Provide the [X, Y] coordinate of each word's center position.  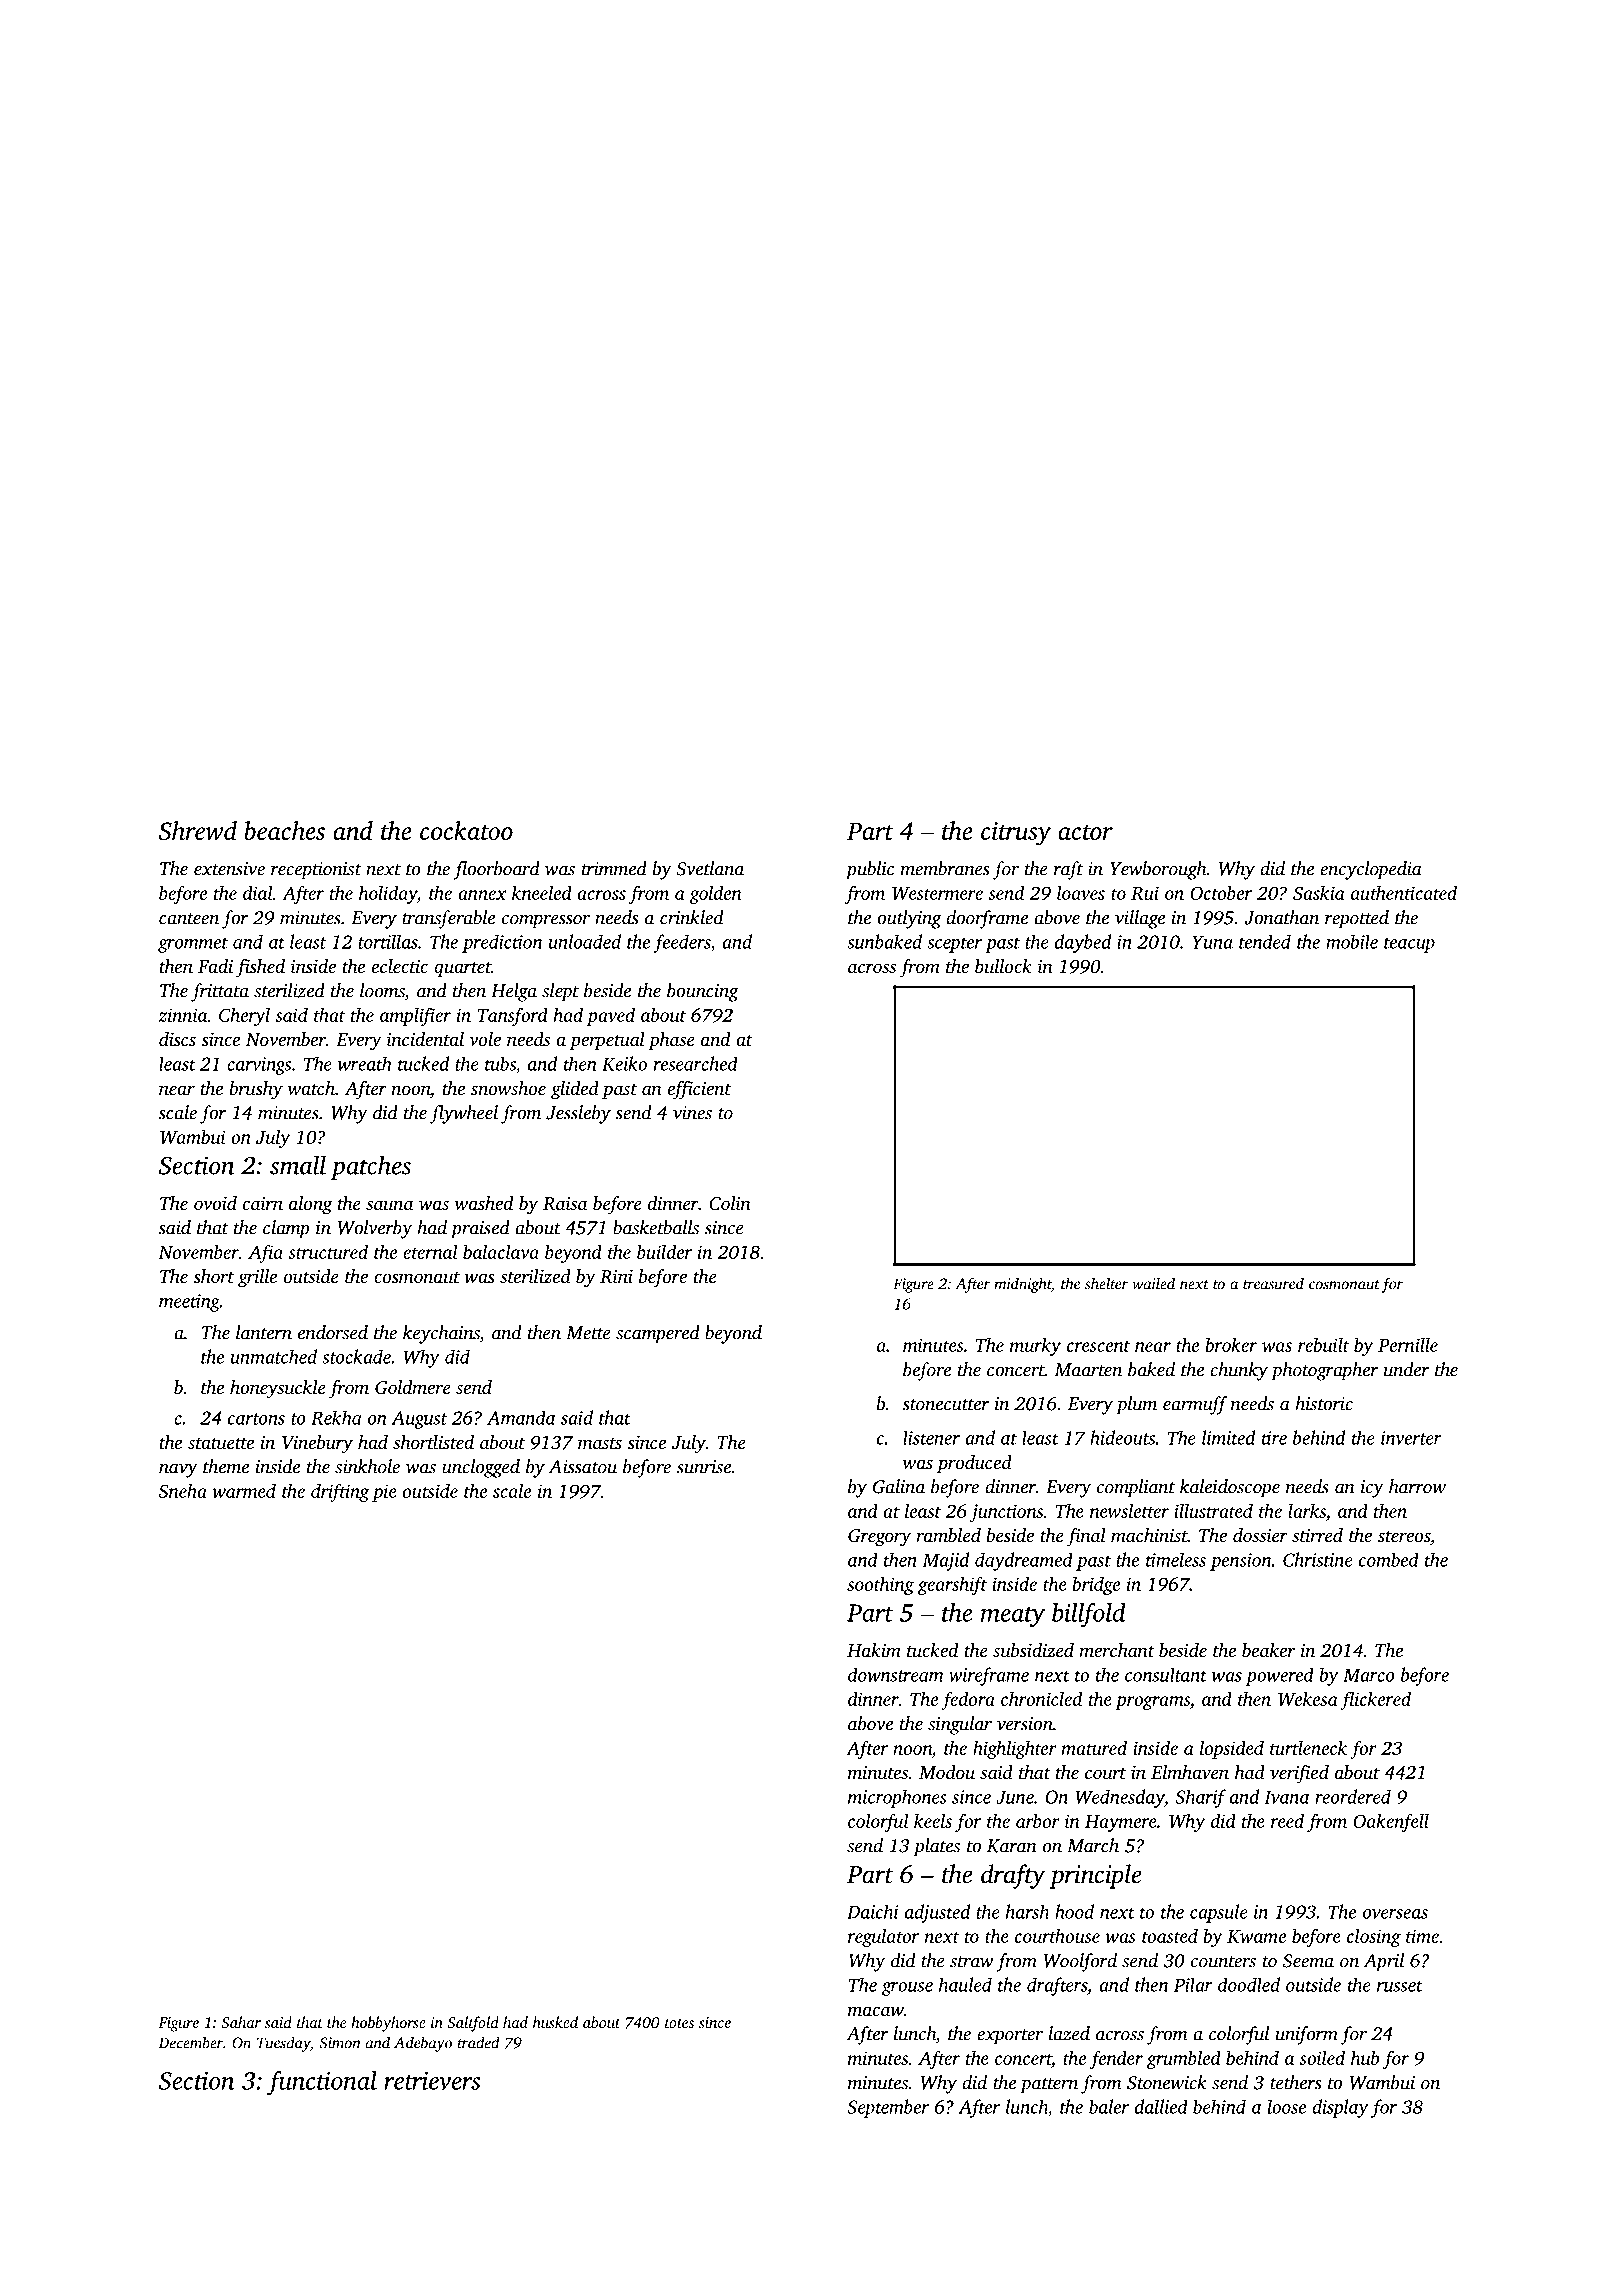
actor [1085, 832]
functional [322, 2083]
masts [600, 1443]
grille [257, 1278]
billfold [1089, 1615]
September [888, 2108]
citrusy [1016, 834]
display [1340, 2108]
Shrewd [197, 830]
